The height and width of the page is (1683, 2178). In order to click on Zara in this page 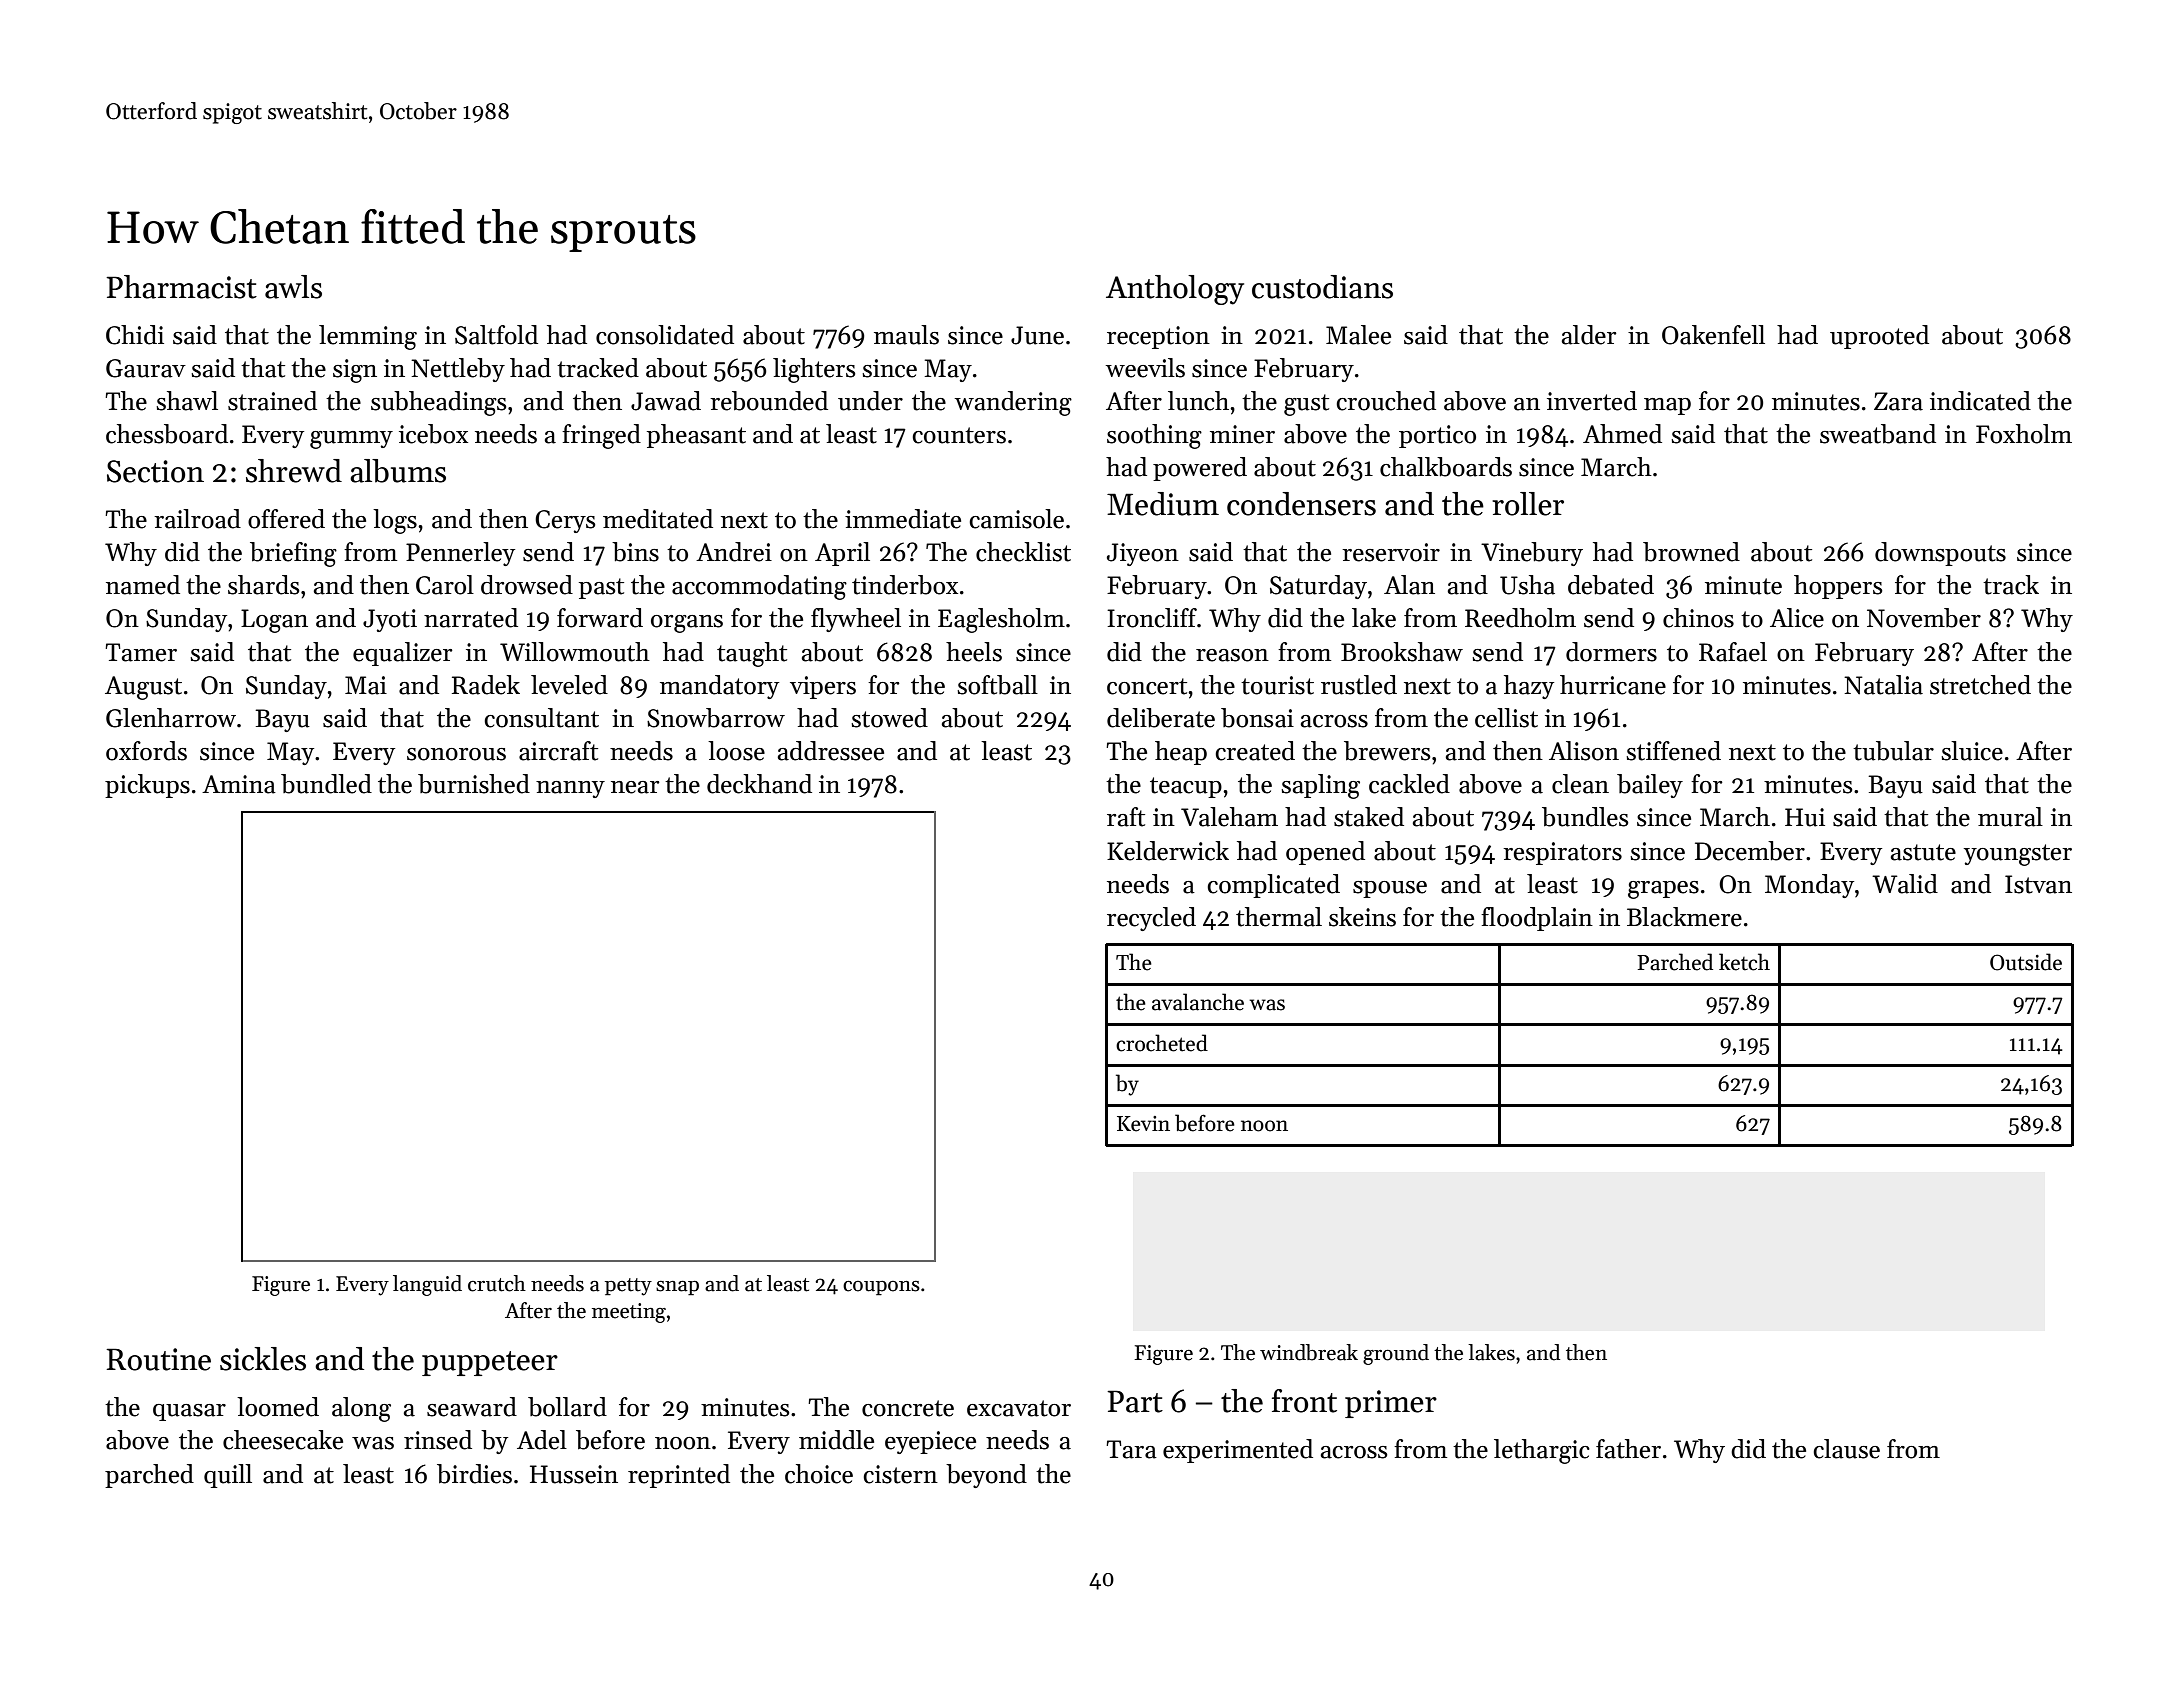, I will do `click(1898, 401)`.
